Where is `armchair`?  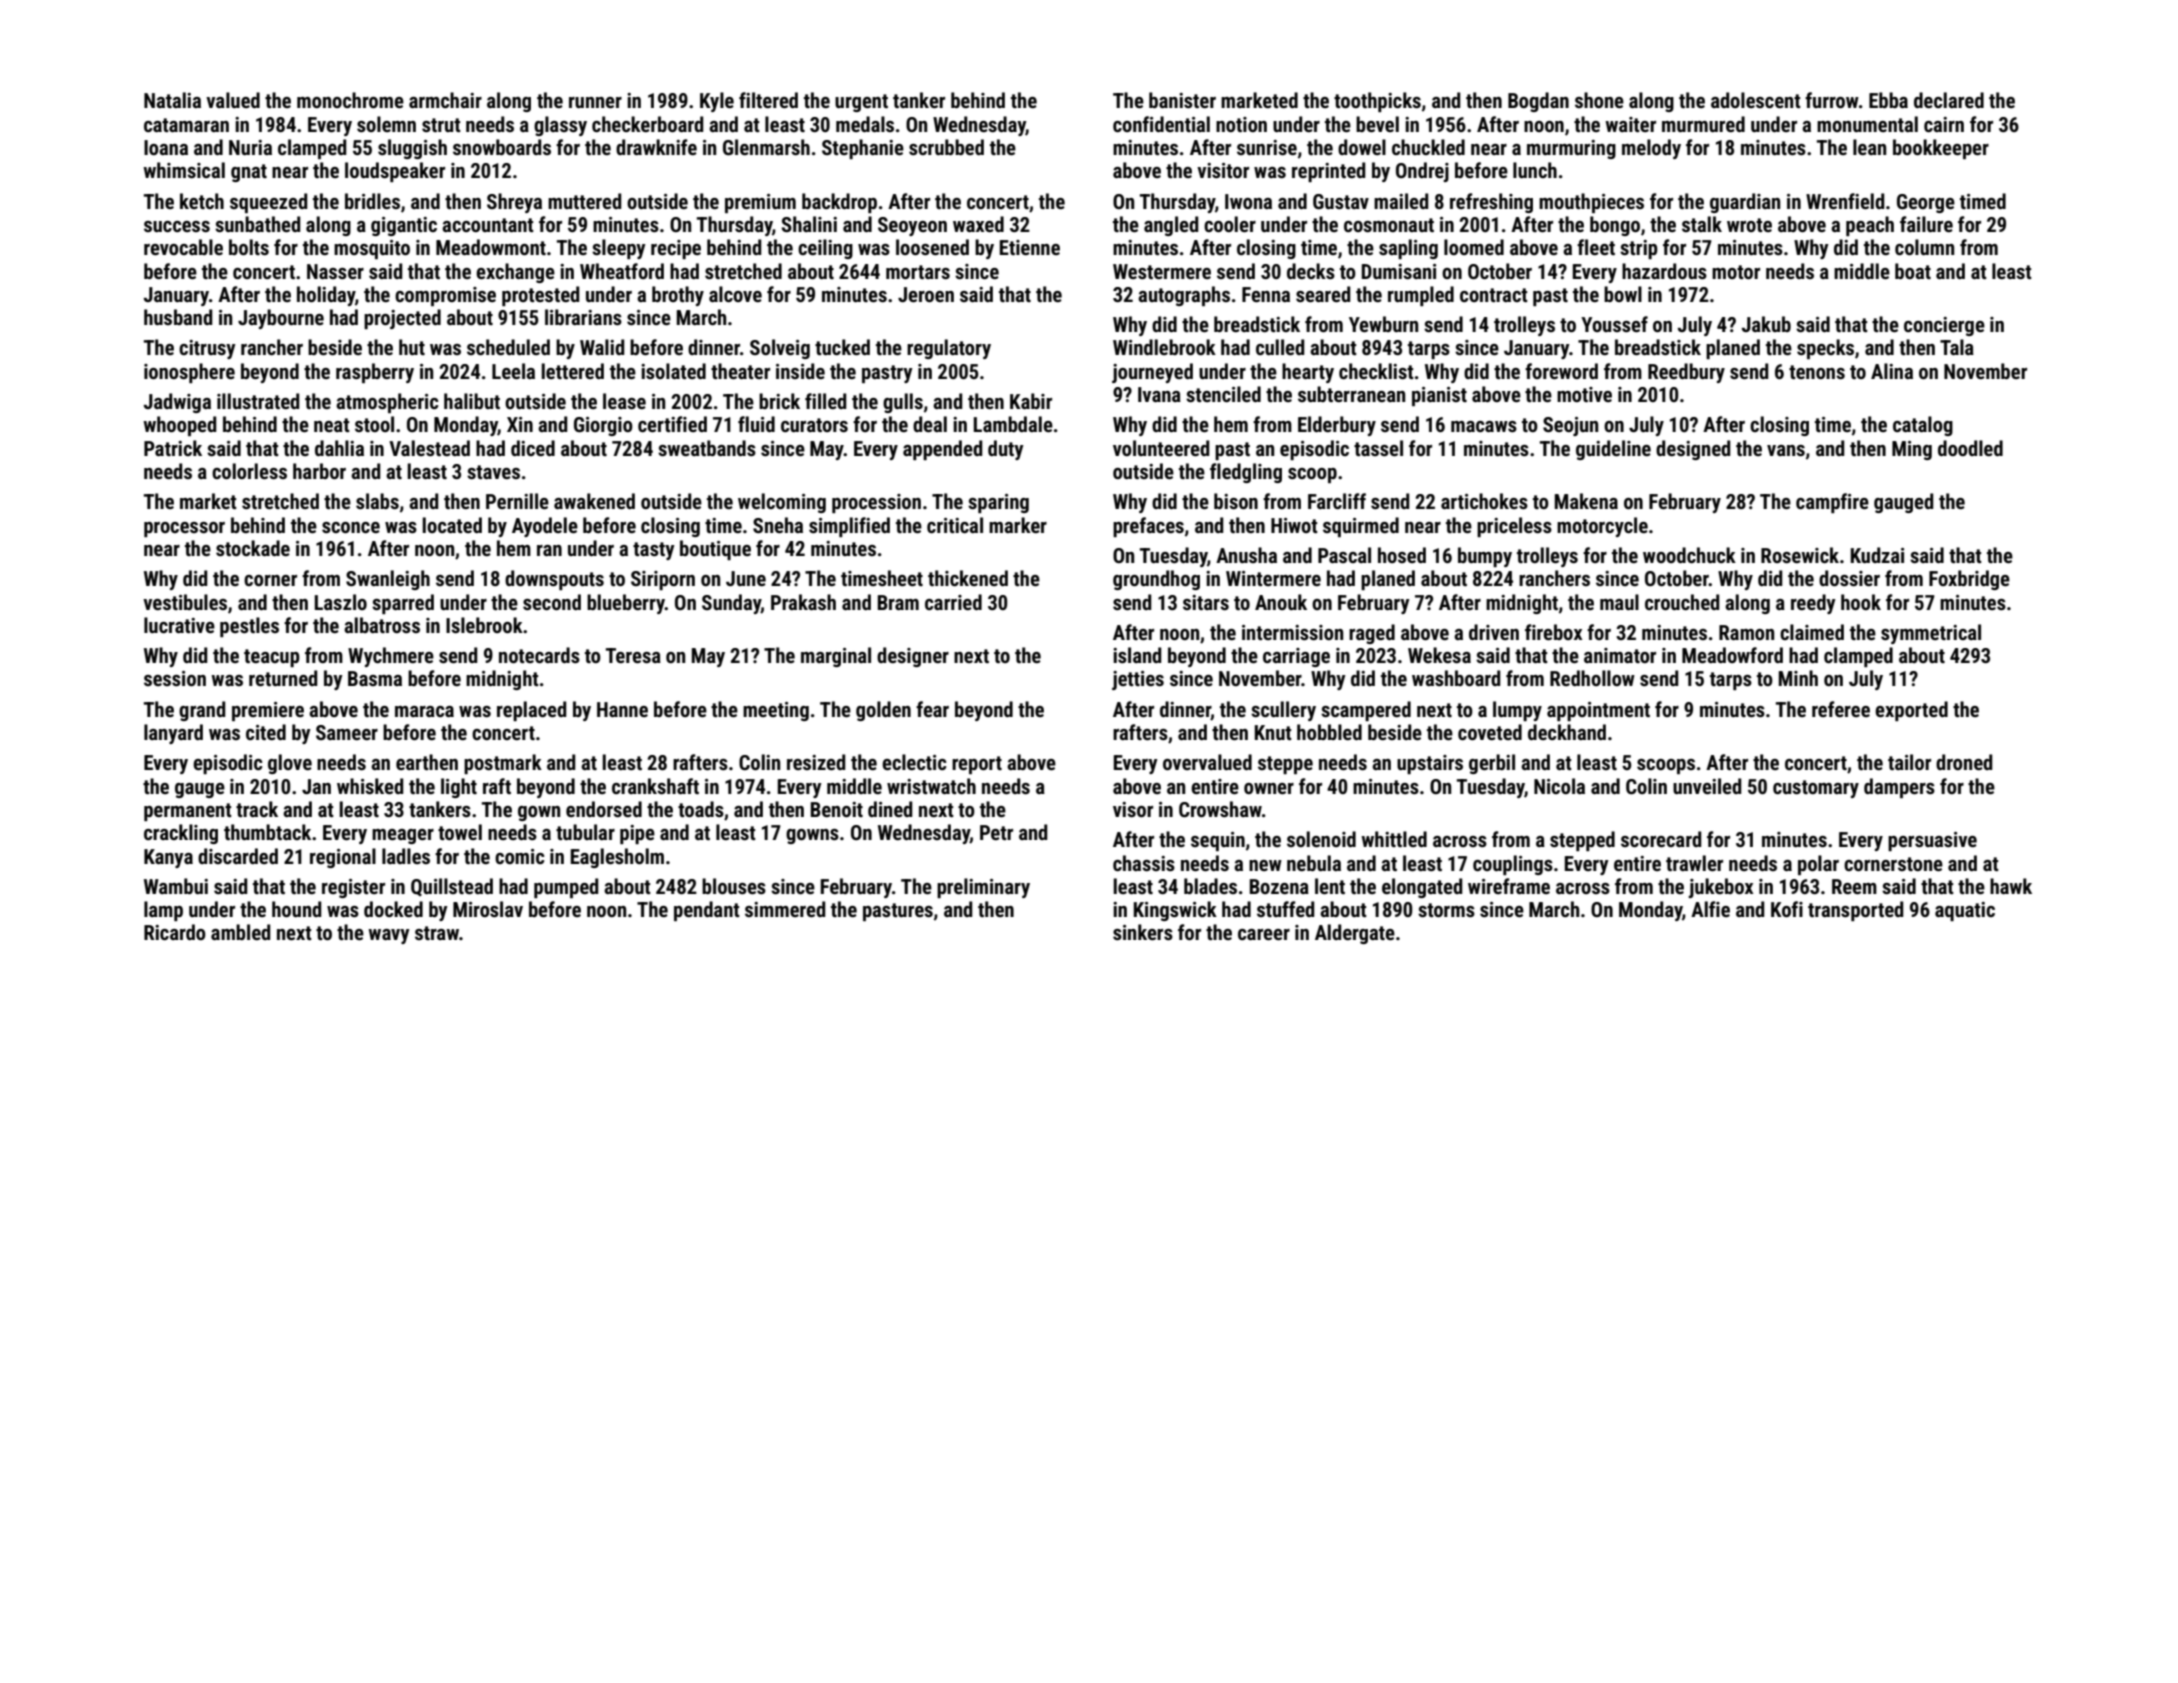 armchair is located at coordinates (445, 100).
